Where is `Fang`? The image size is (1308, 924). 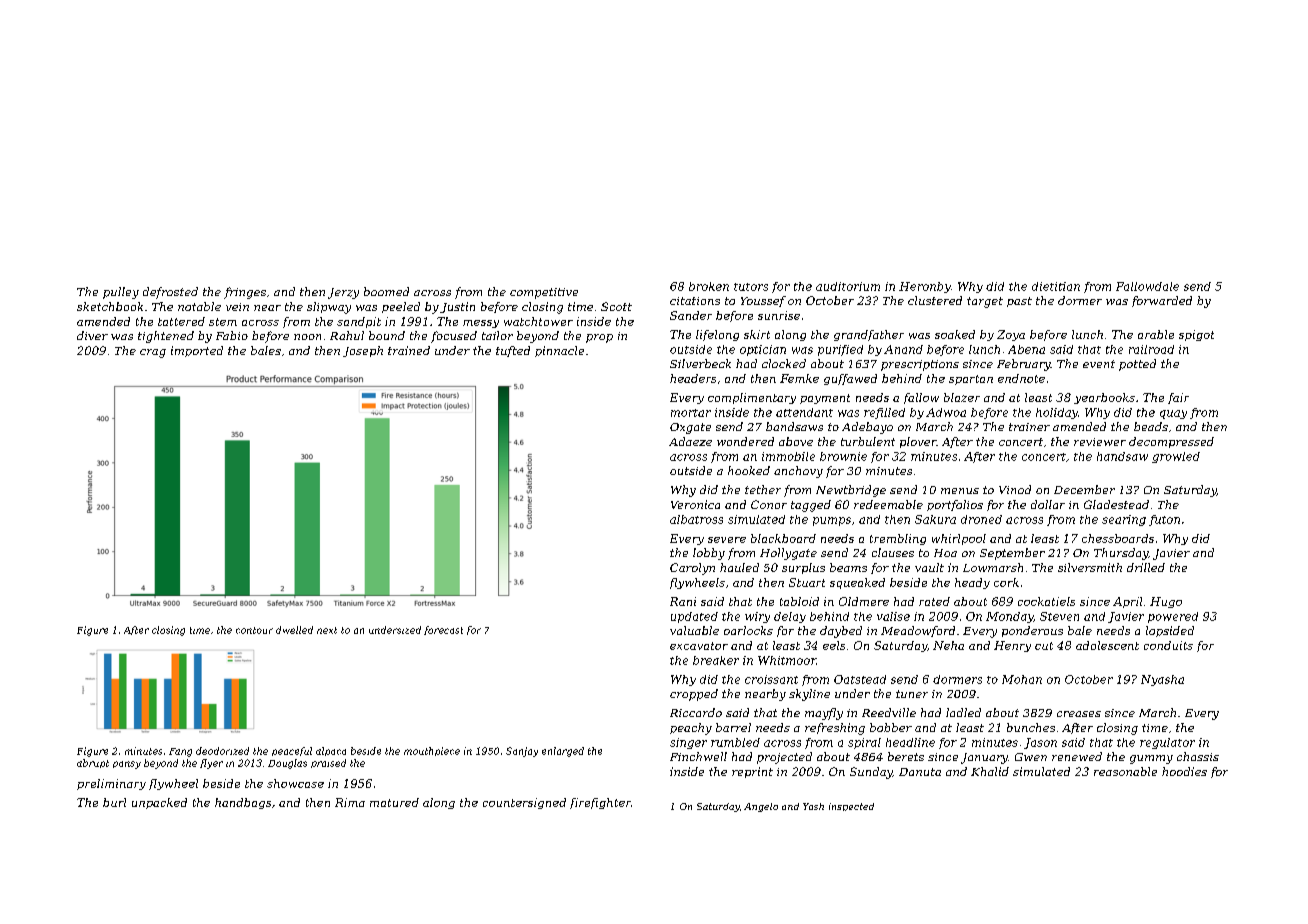
Fang is located at coordinates (180, 752).
